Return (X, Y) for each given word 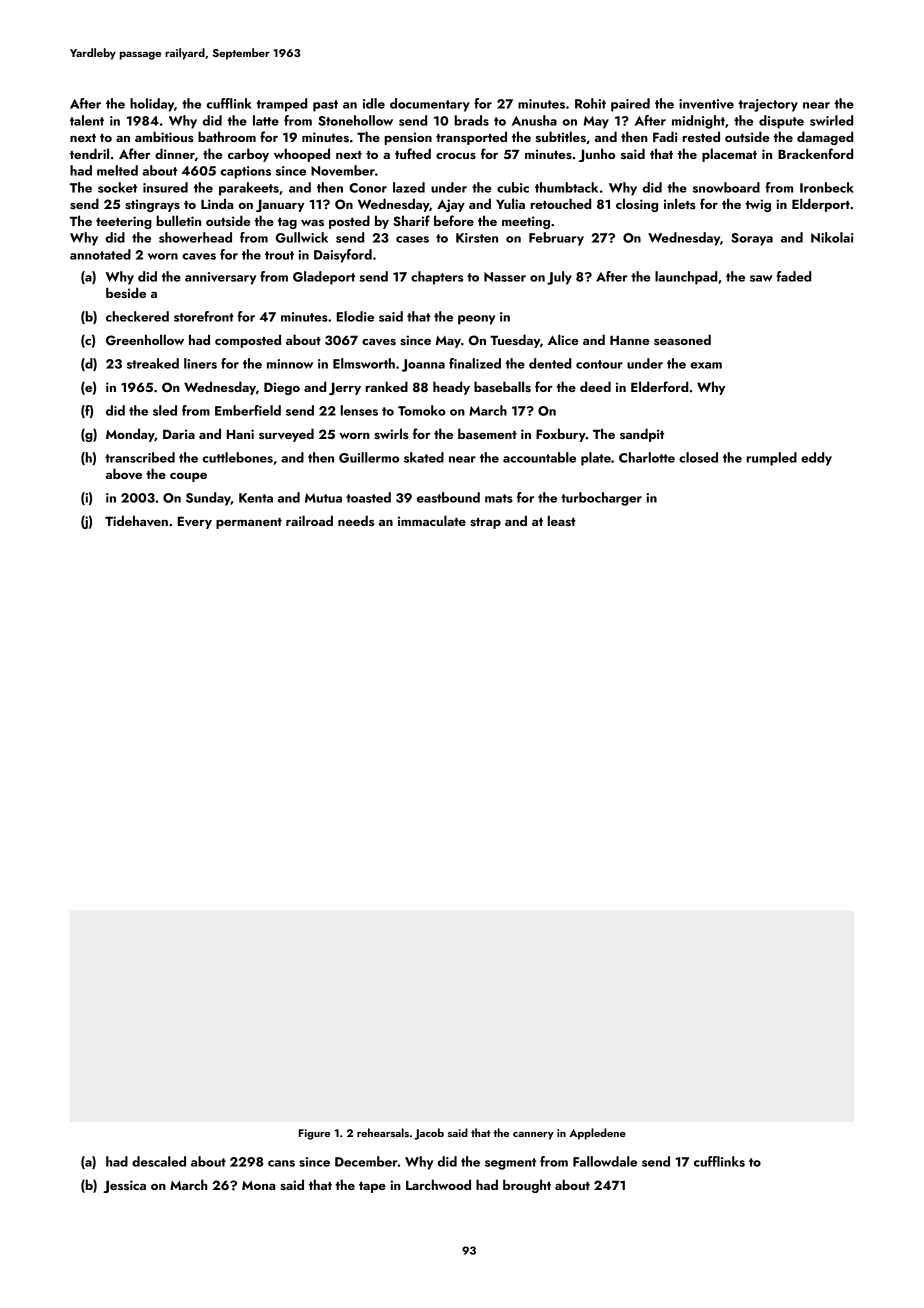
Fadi (665, 136)
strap (485, 523)
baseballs (502, 386)
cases (412, 239)
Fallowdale (605, 1161)
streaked (153, 363)
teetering (124, 222)
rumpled (772, 459)
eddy (816, 459)
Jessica (124, 1186)
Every (195, 522)
